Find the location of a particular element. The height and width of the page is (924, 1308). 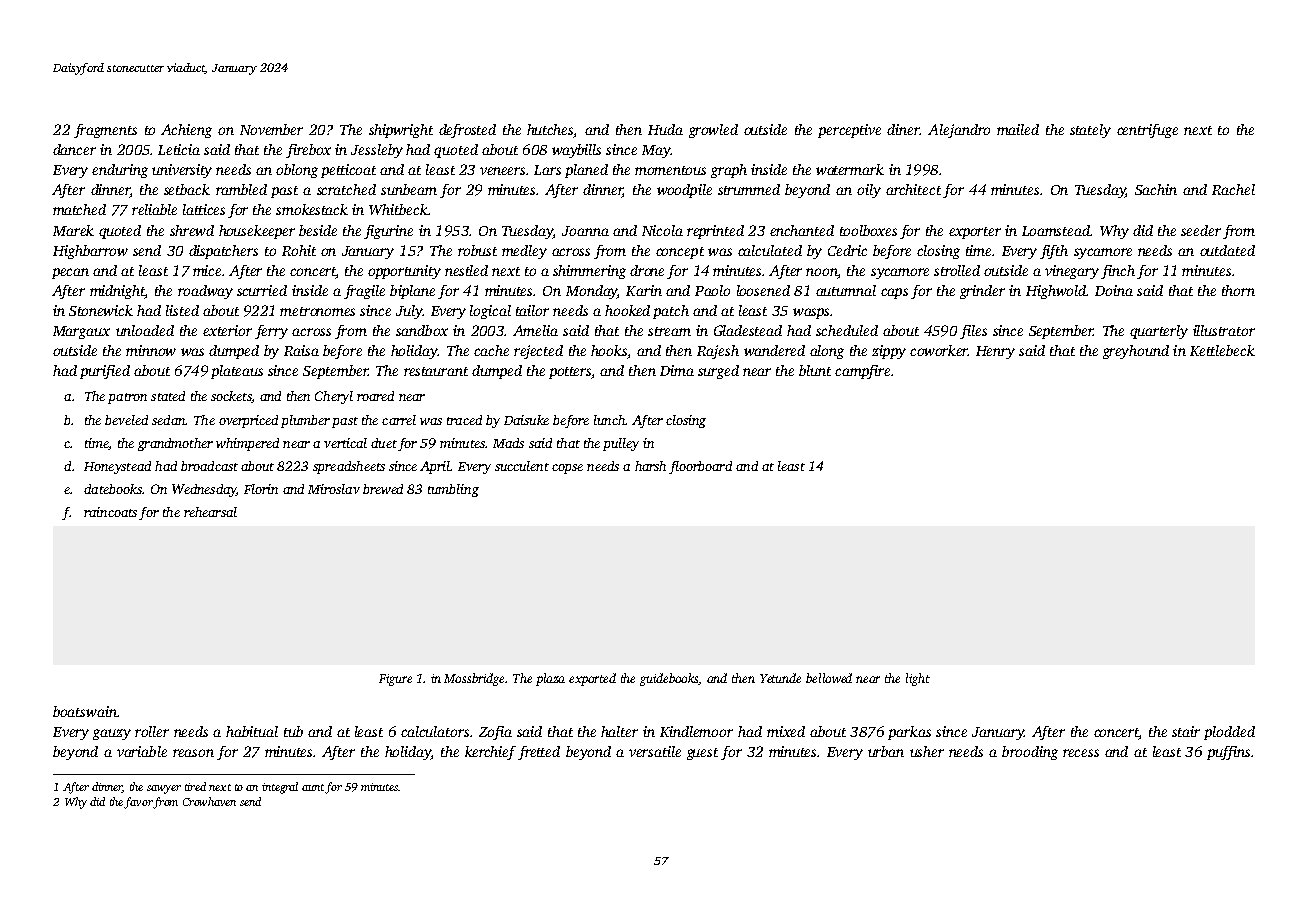

perceptive is located at coordinates (849, 131).
